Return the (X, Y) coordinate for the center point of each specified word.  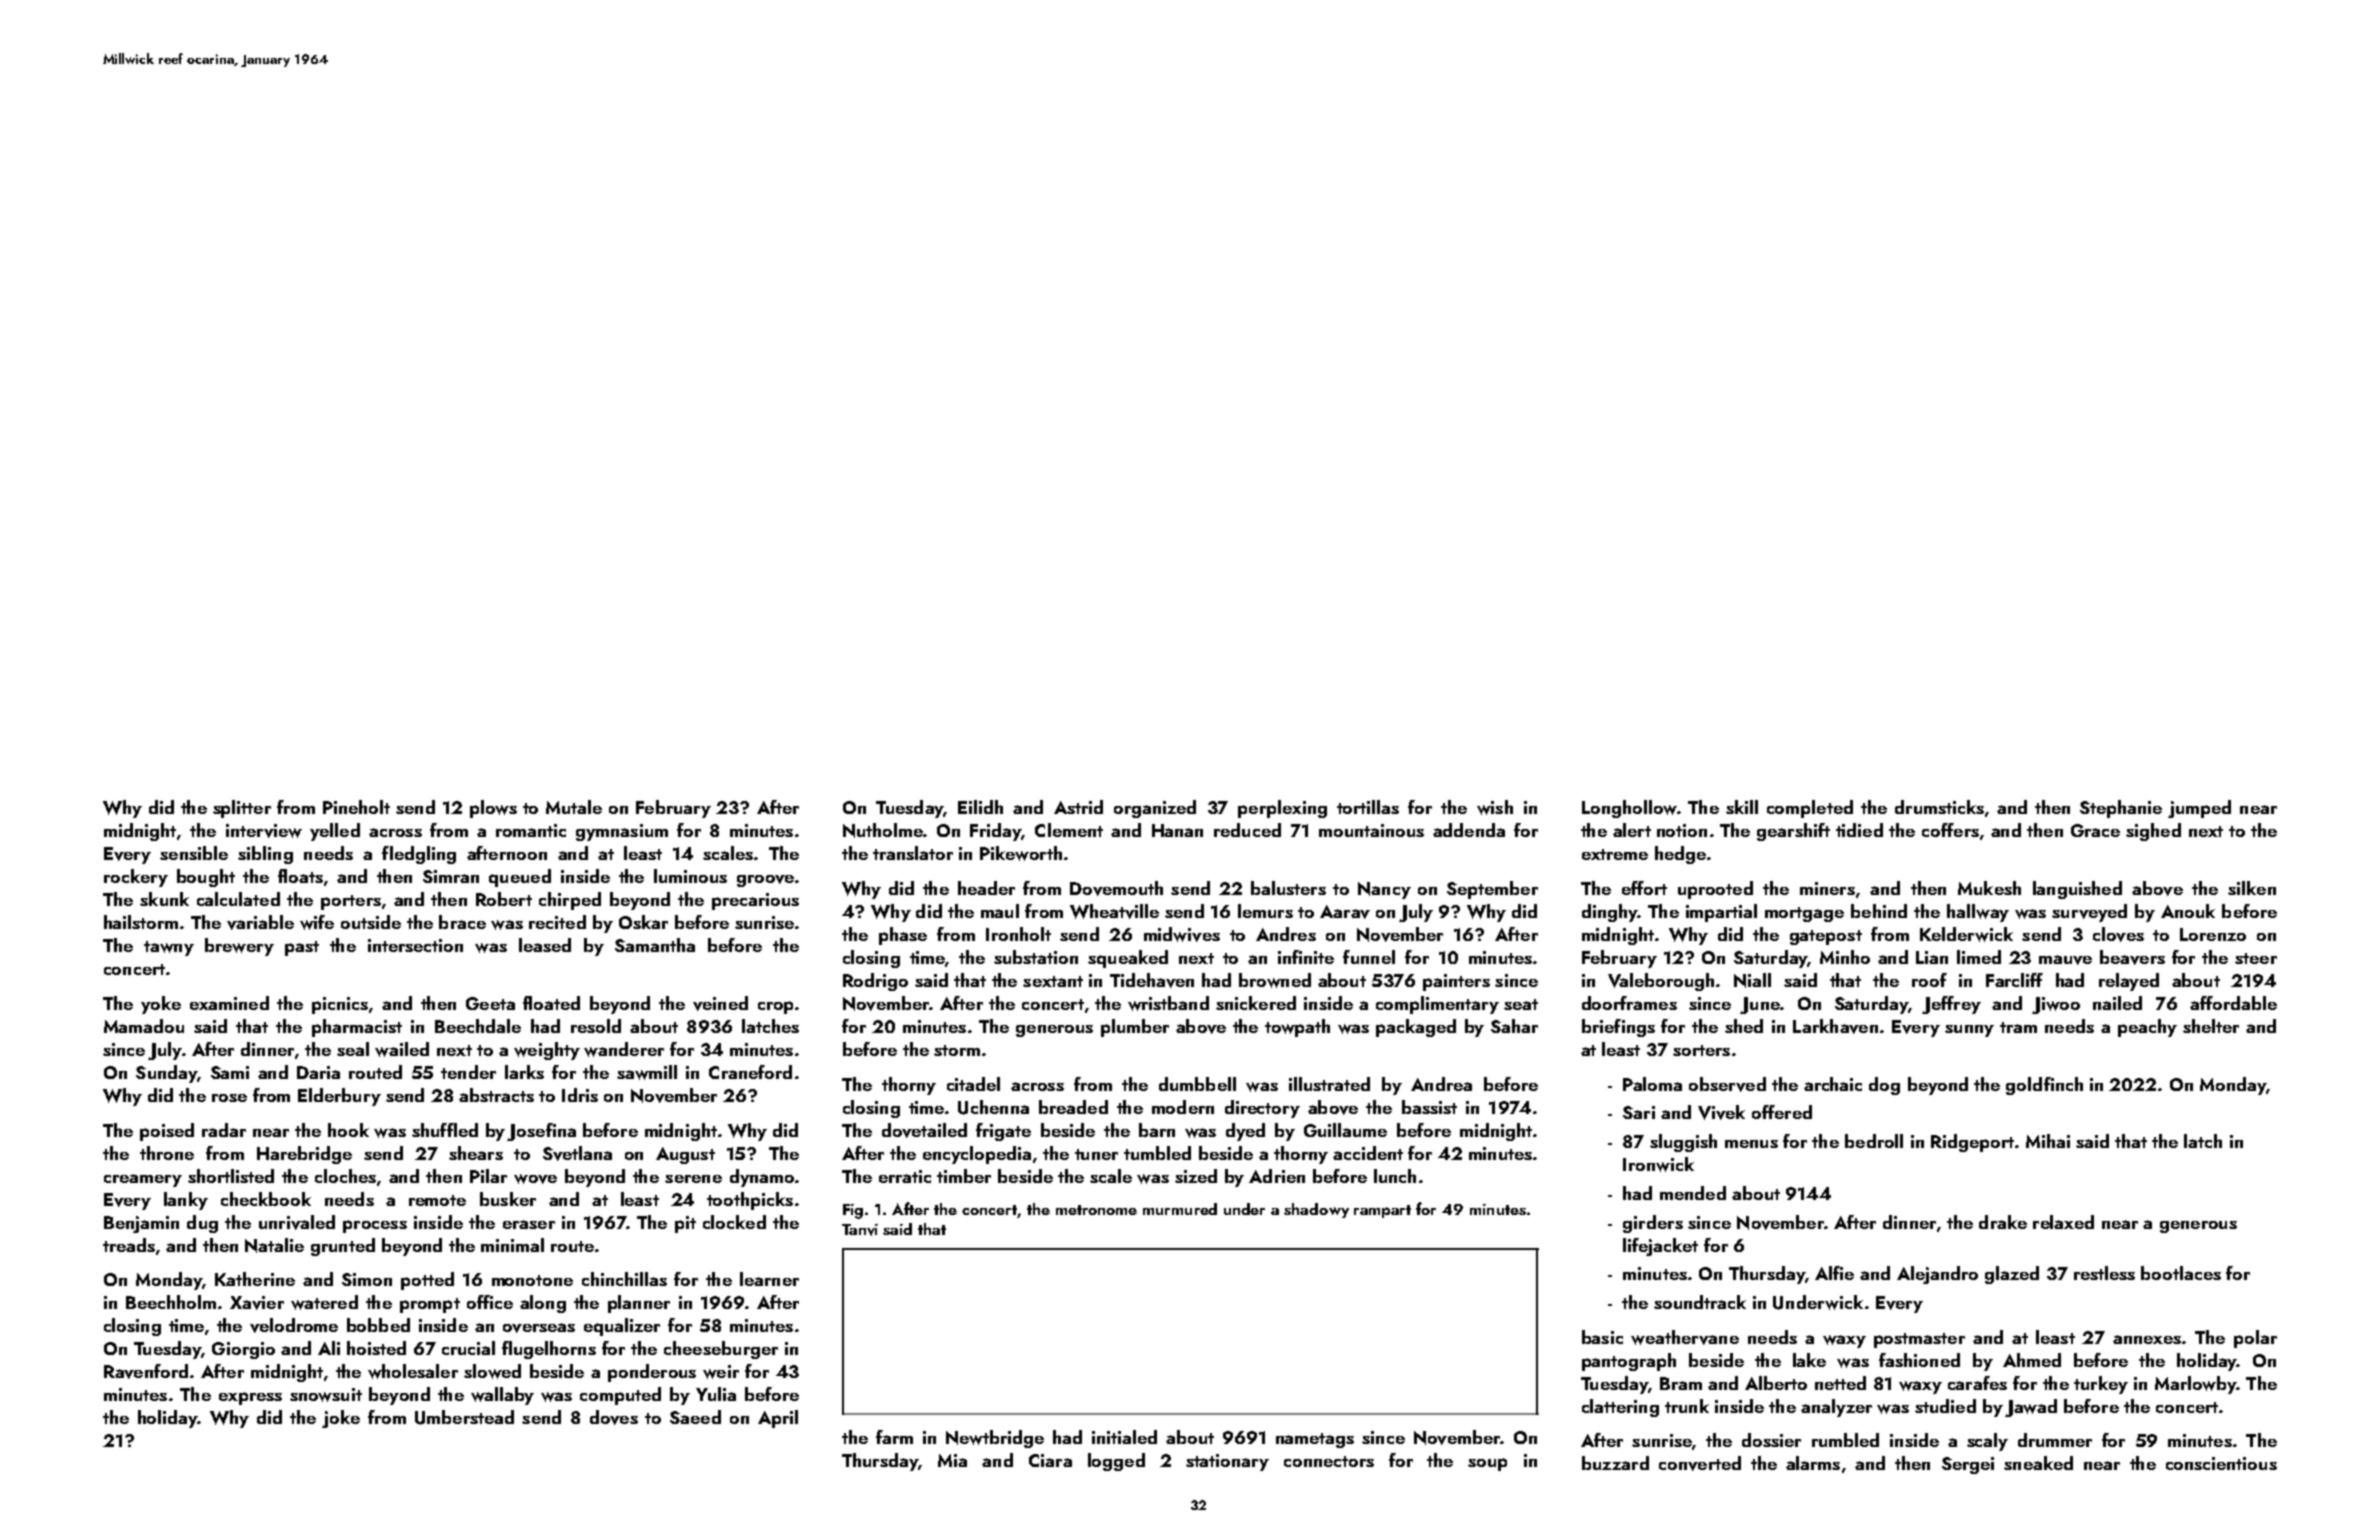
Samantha (655, 945)
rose (229, 1098)
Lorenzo (2213, 934)
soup (1487, 1464)
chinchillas (624, 1279)
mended (1693, 1193)
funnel (1369, 957)
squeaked (1128, 959)
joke (341, 1419)
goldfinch (2044, 1086)
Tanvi (860, 1230)
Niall (1752, 980)
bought (206, 878)
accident (1368, 1153)
